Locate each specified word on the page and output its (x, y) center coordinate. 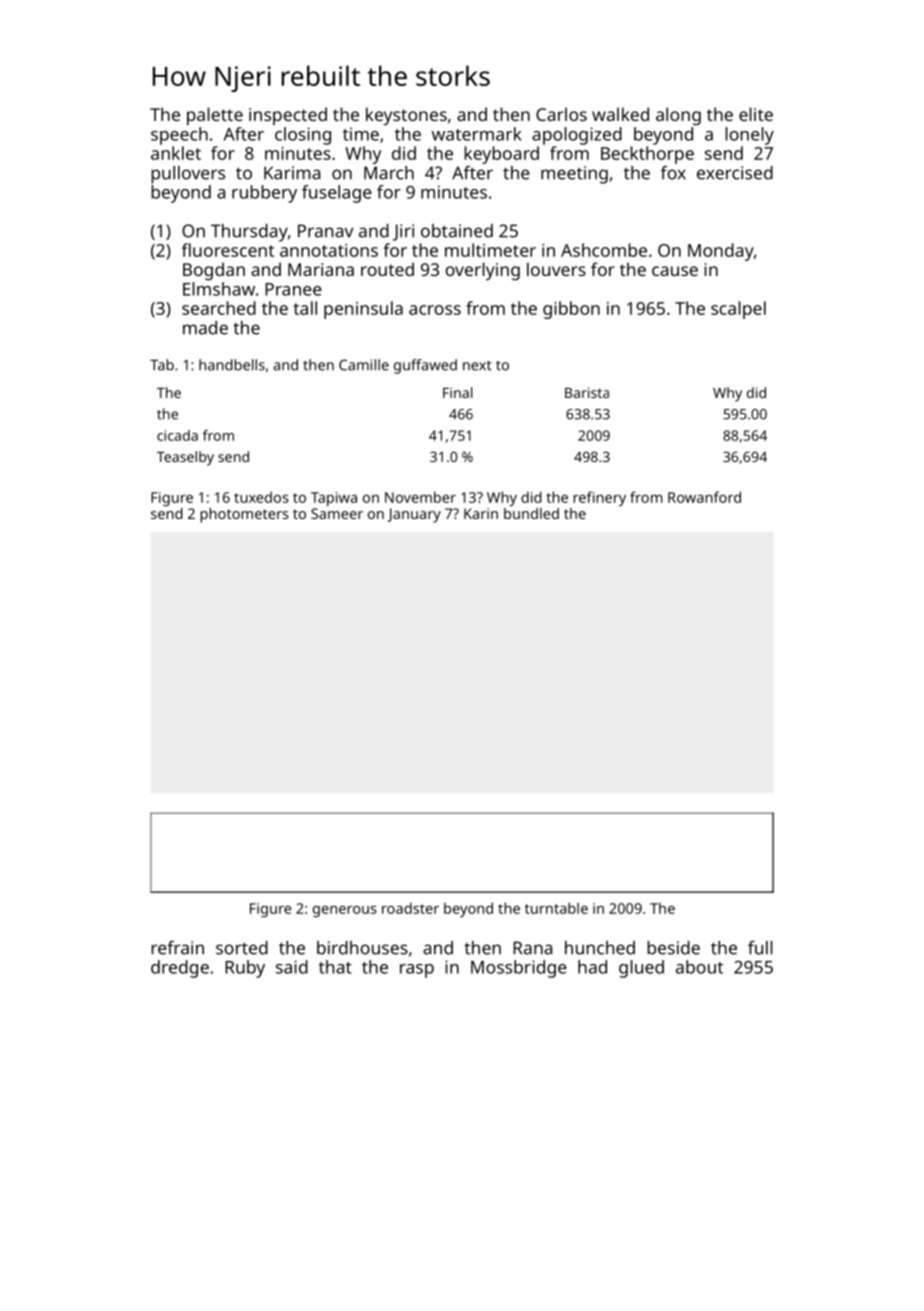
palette (215, 116)
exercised (735, 173)
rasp (417, 971)
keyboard (501, 155)
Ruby (245, 969)
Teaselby (185, 458)
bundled (531, 513)
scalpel (738, 310)
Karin (481, 513)
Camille (364, 365)
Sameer (337, 513)
